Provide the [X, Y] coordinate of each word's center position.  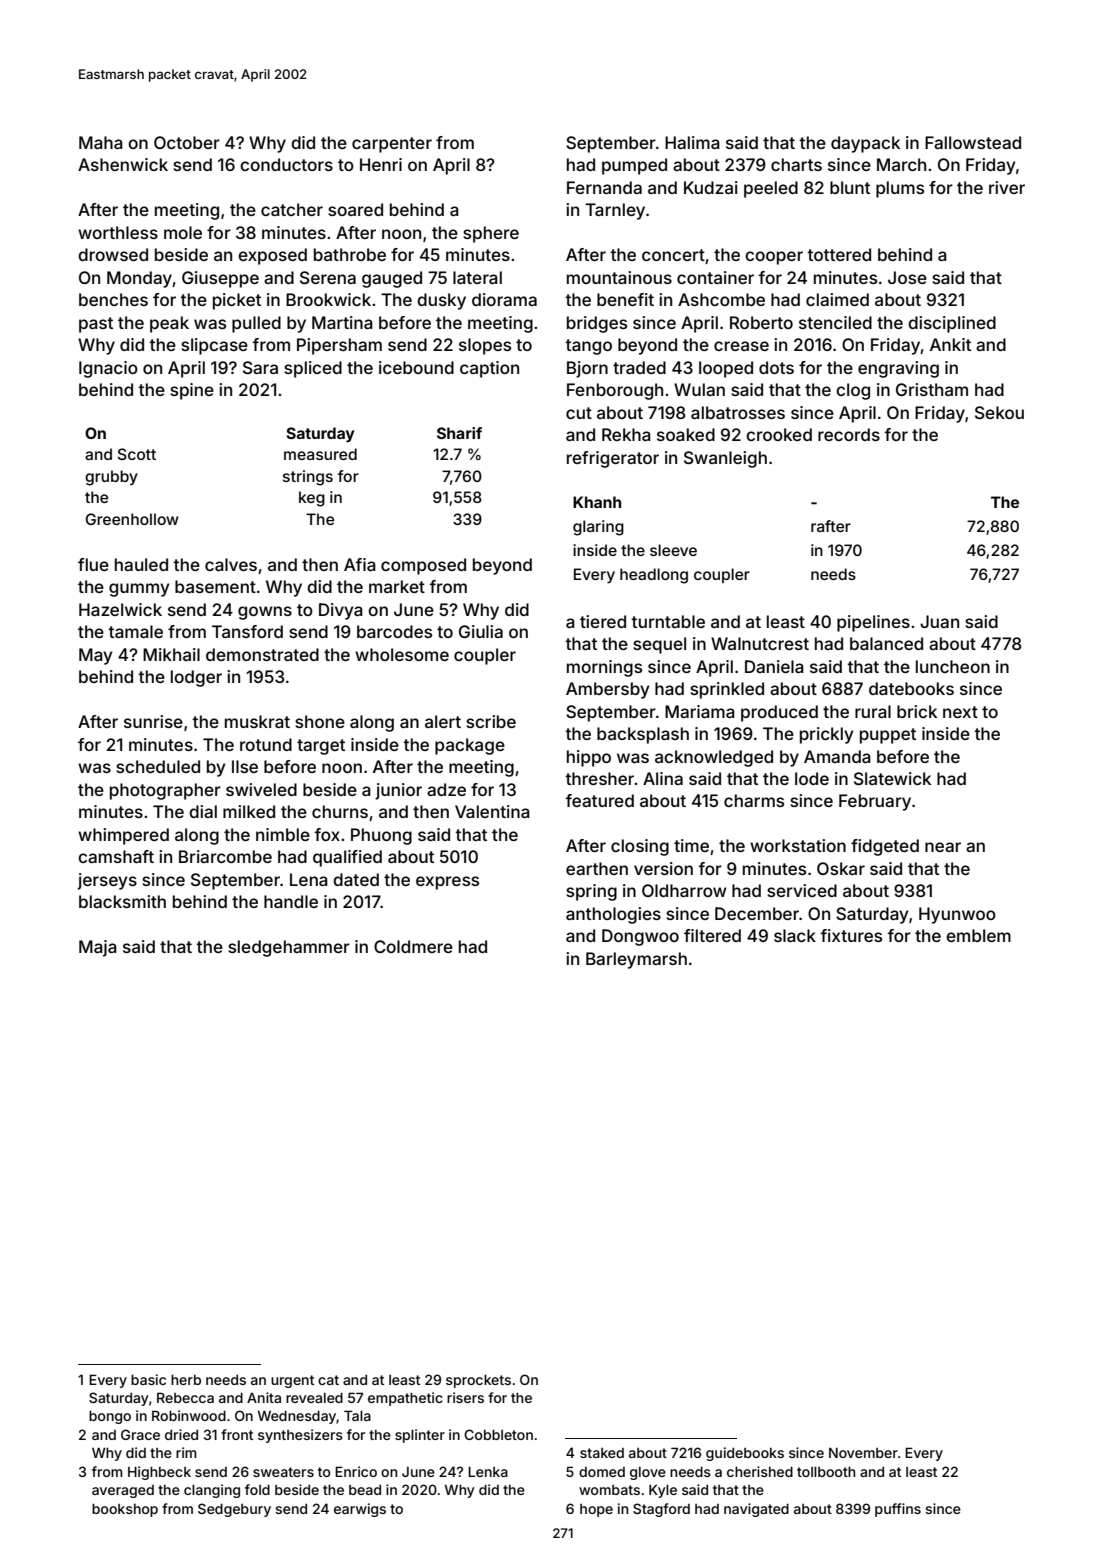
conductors [286, 164]
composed [423, 566]
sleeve [673, 550]
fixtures [851, 935]
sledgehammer [289, 948]
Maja [98, 948]
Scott [137, 454]
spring [591, 892]
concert [673, 255]
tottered [839, 254]
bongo [110, 1417]
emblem [978, 935]
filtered [712, 935]
